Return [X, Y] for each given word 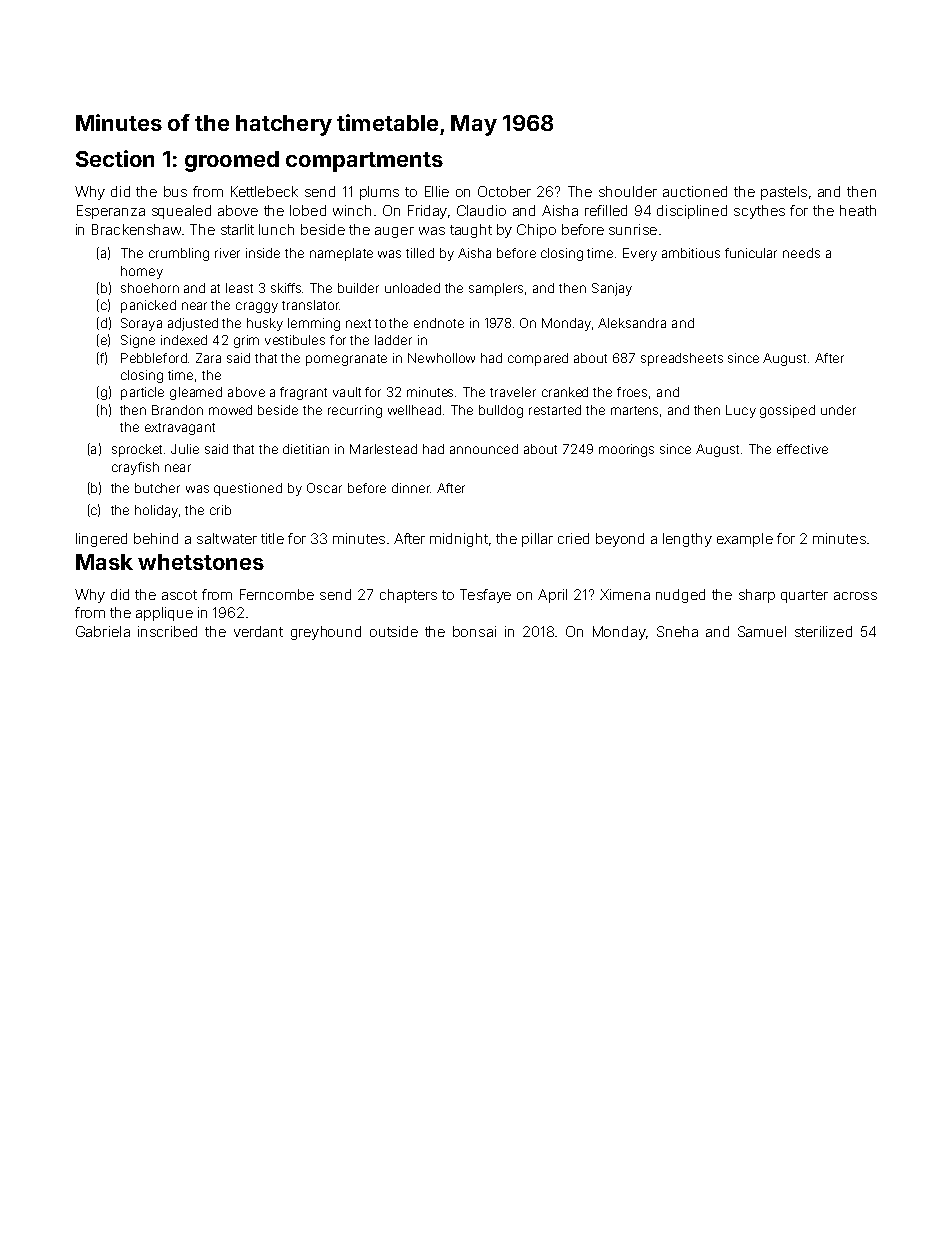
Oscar [324, 488]
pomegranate [346, 360]
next [358, 323]
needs [801, 253]
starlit [237, 229]
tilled [420, 253]
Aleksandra [632, 323]
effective [802, 449]
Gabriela [103, 631]
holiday [156, 511]
